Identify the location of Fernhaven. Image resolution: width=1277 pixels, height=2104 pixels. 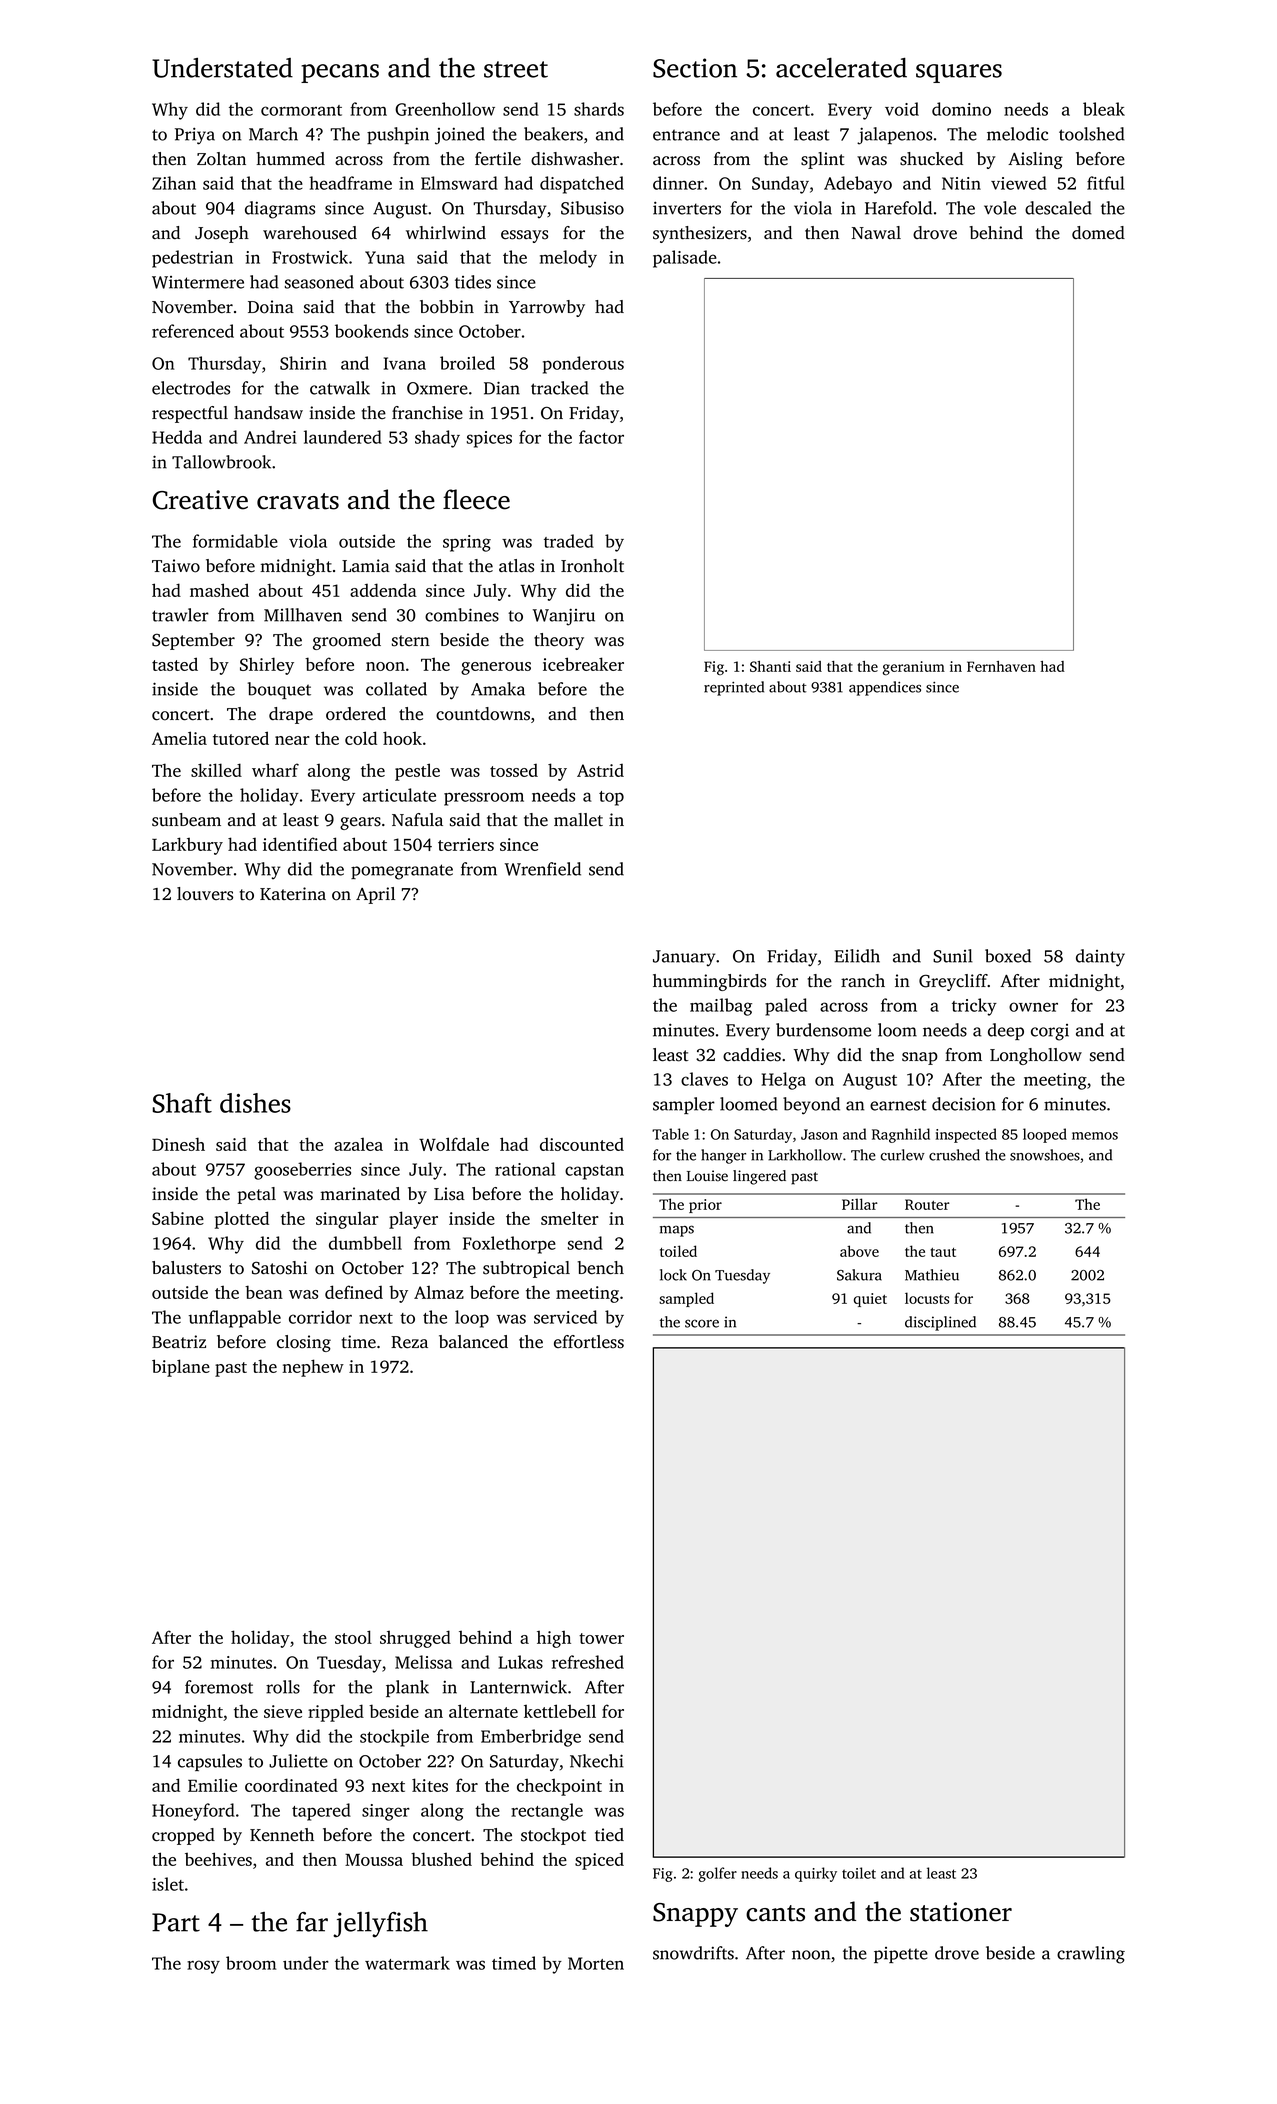
(1001, 666).
